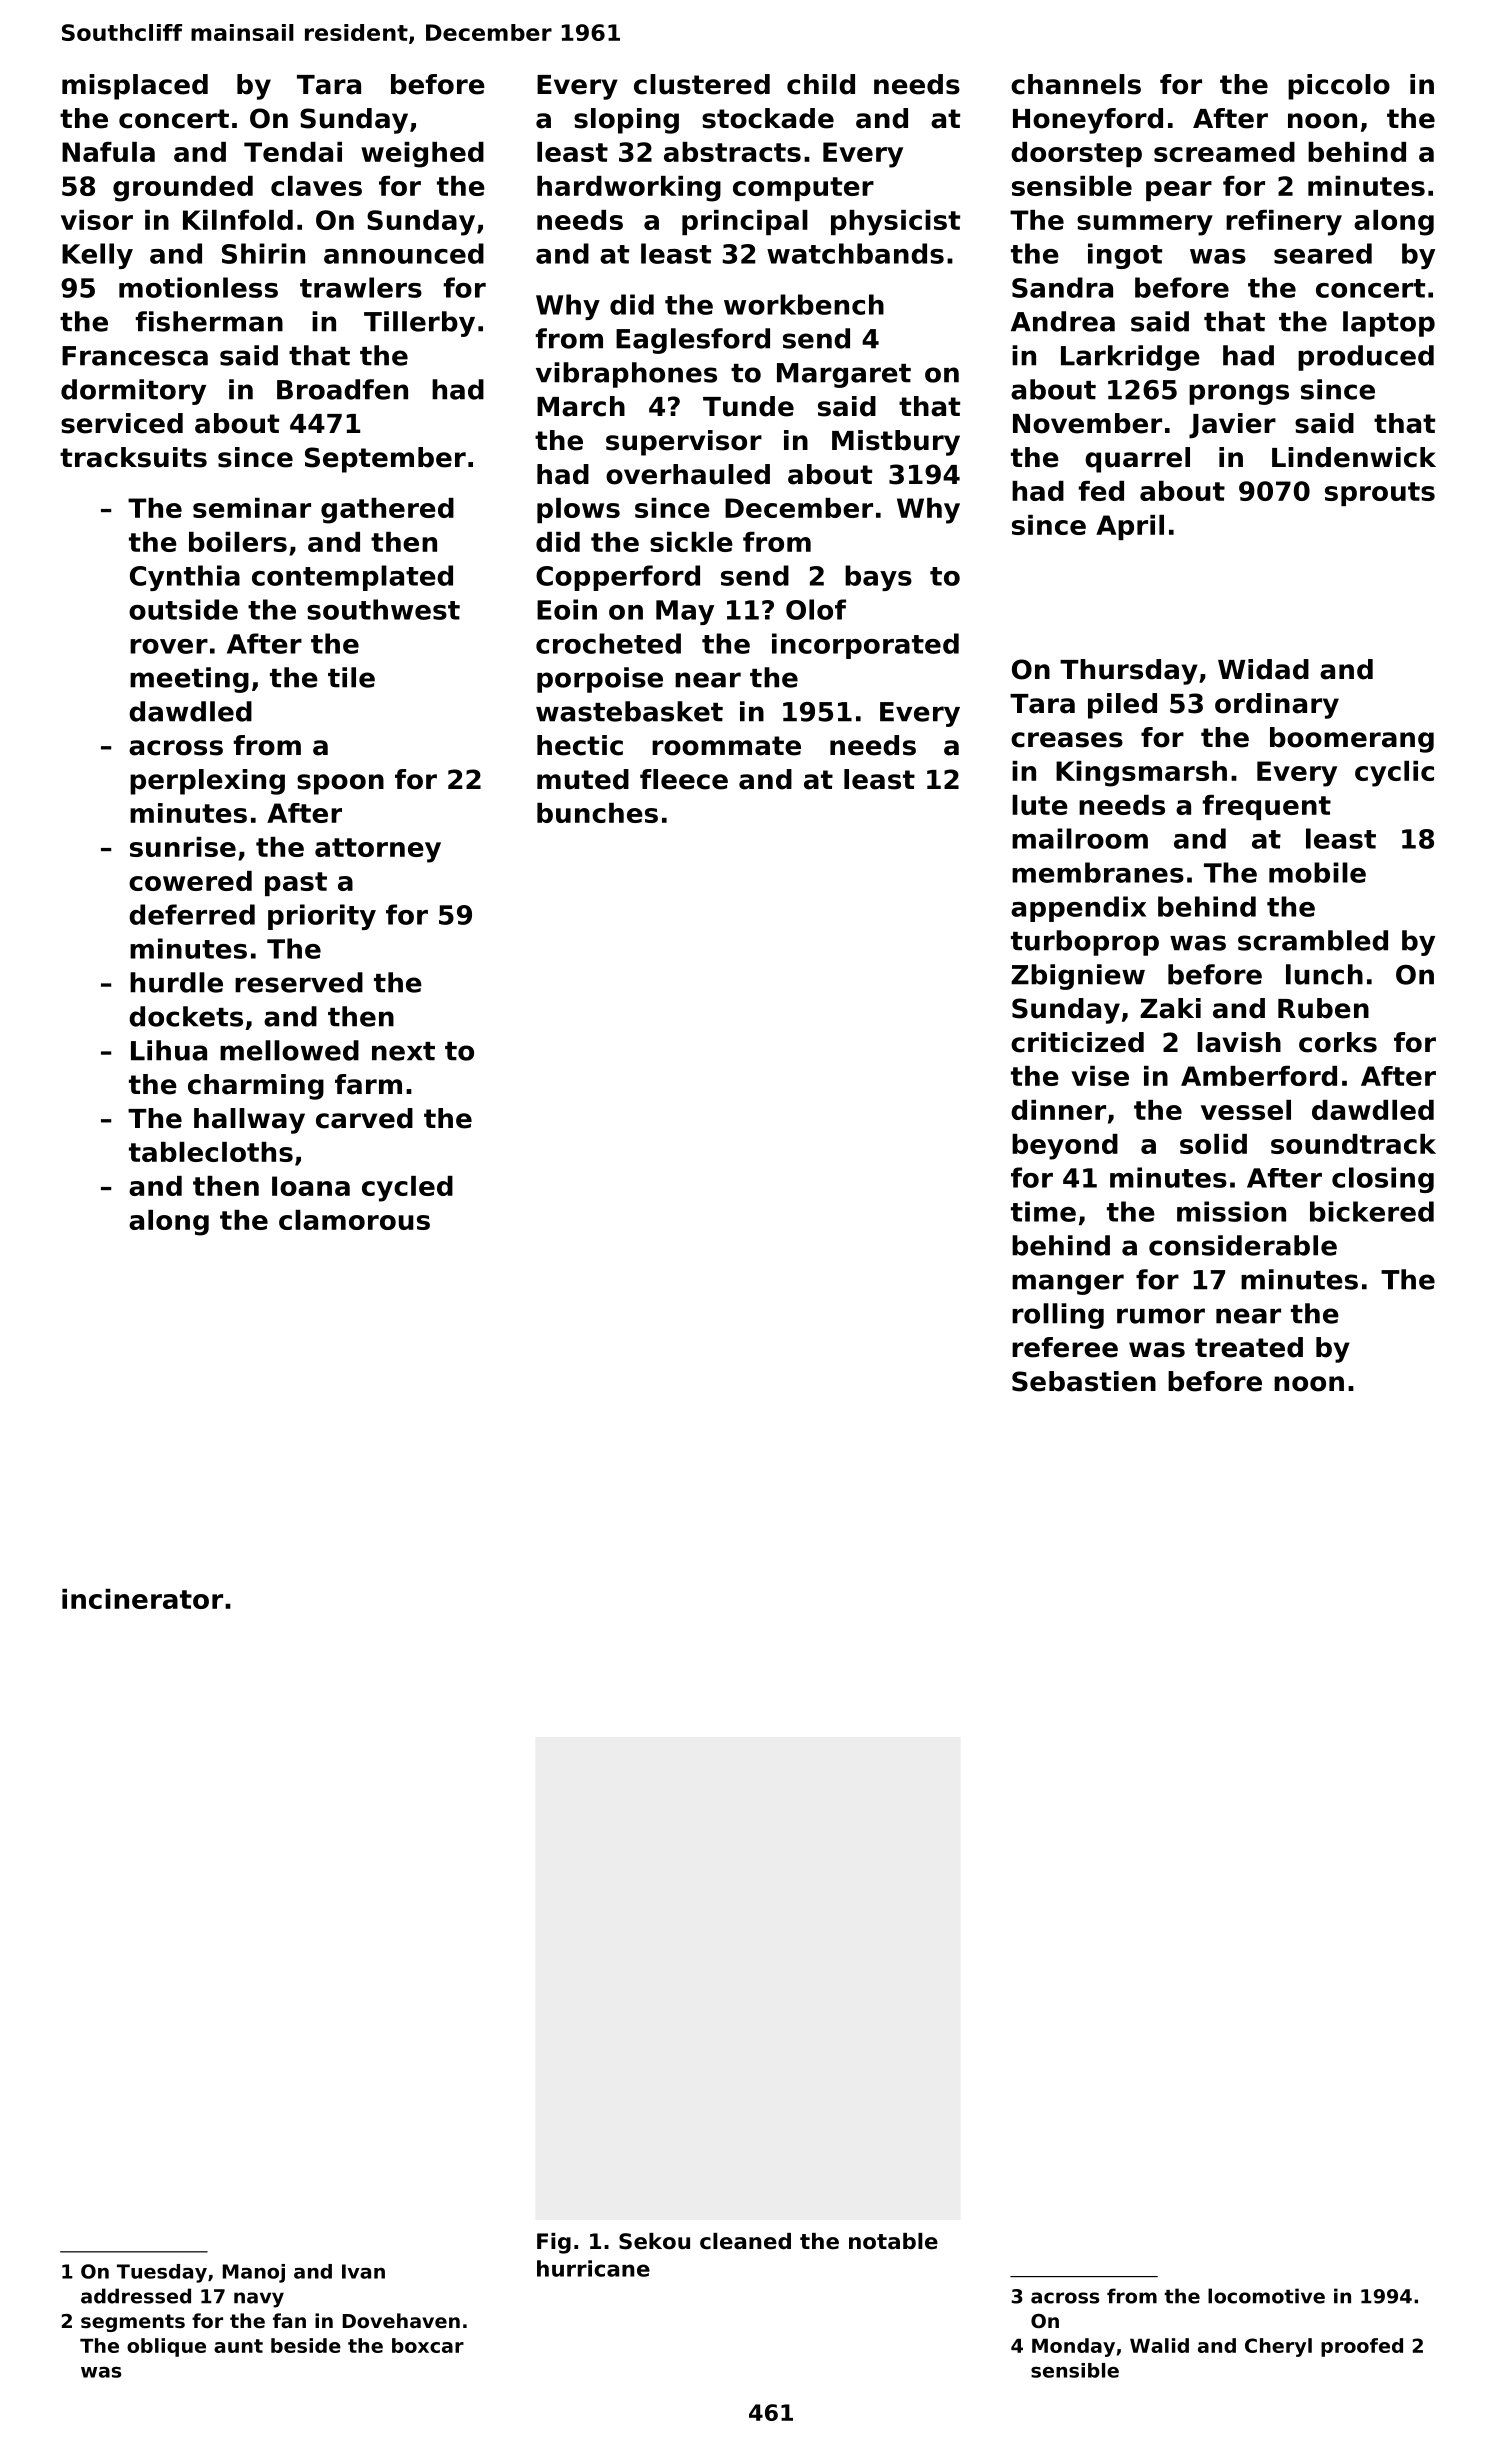 The height and width of the page is (2464, 1496). What do you see at coordinates (1383, 1180) in the page?
I see `closing` at bounding box center [1383, 1180].
